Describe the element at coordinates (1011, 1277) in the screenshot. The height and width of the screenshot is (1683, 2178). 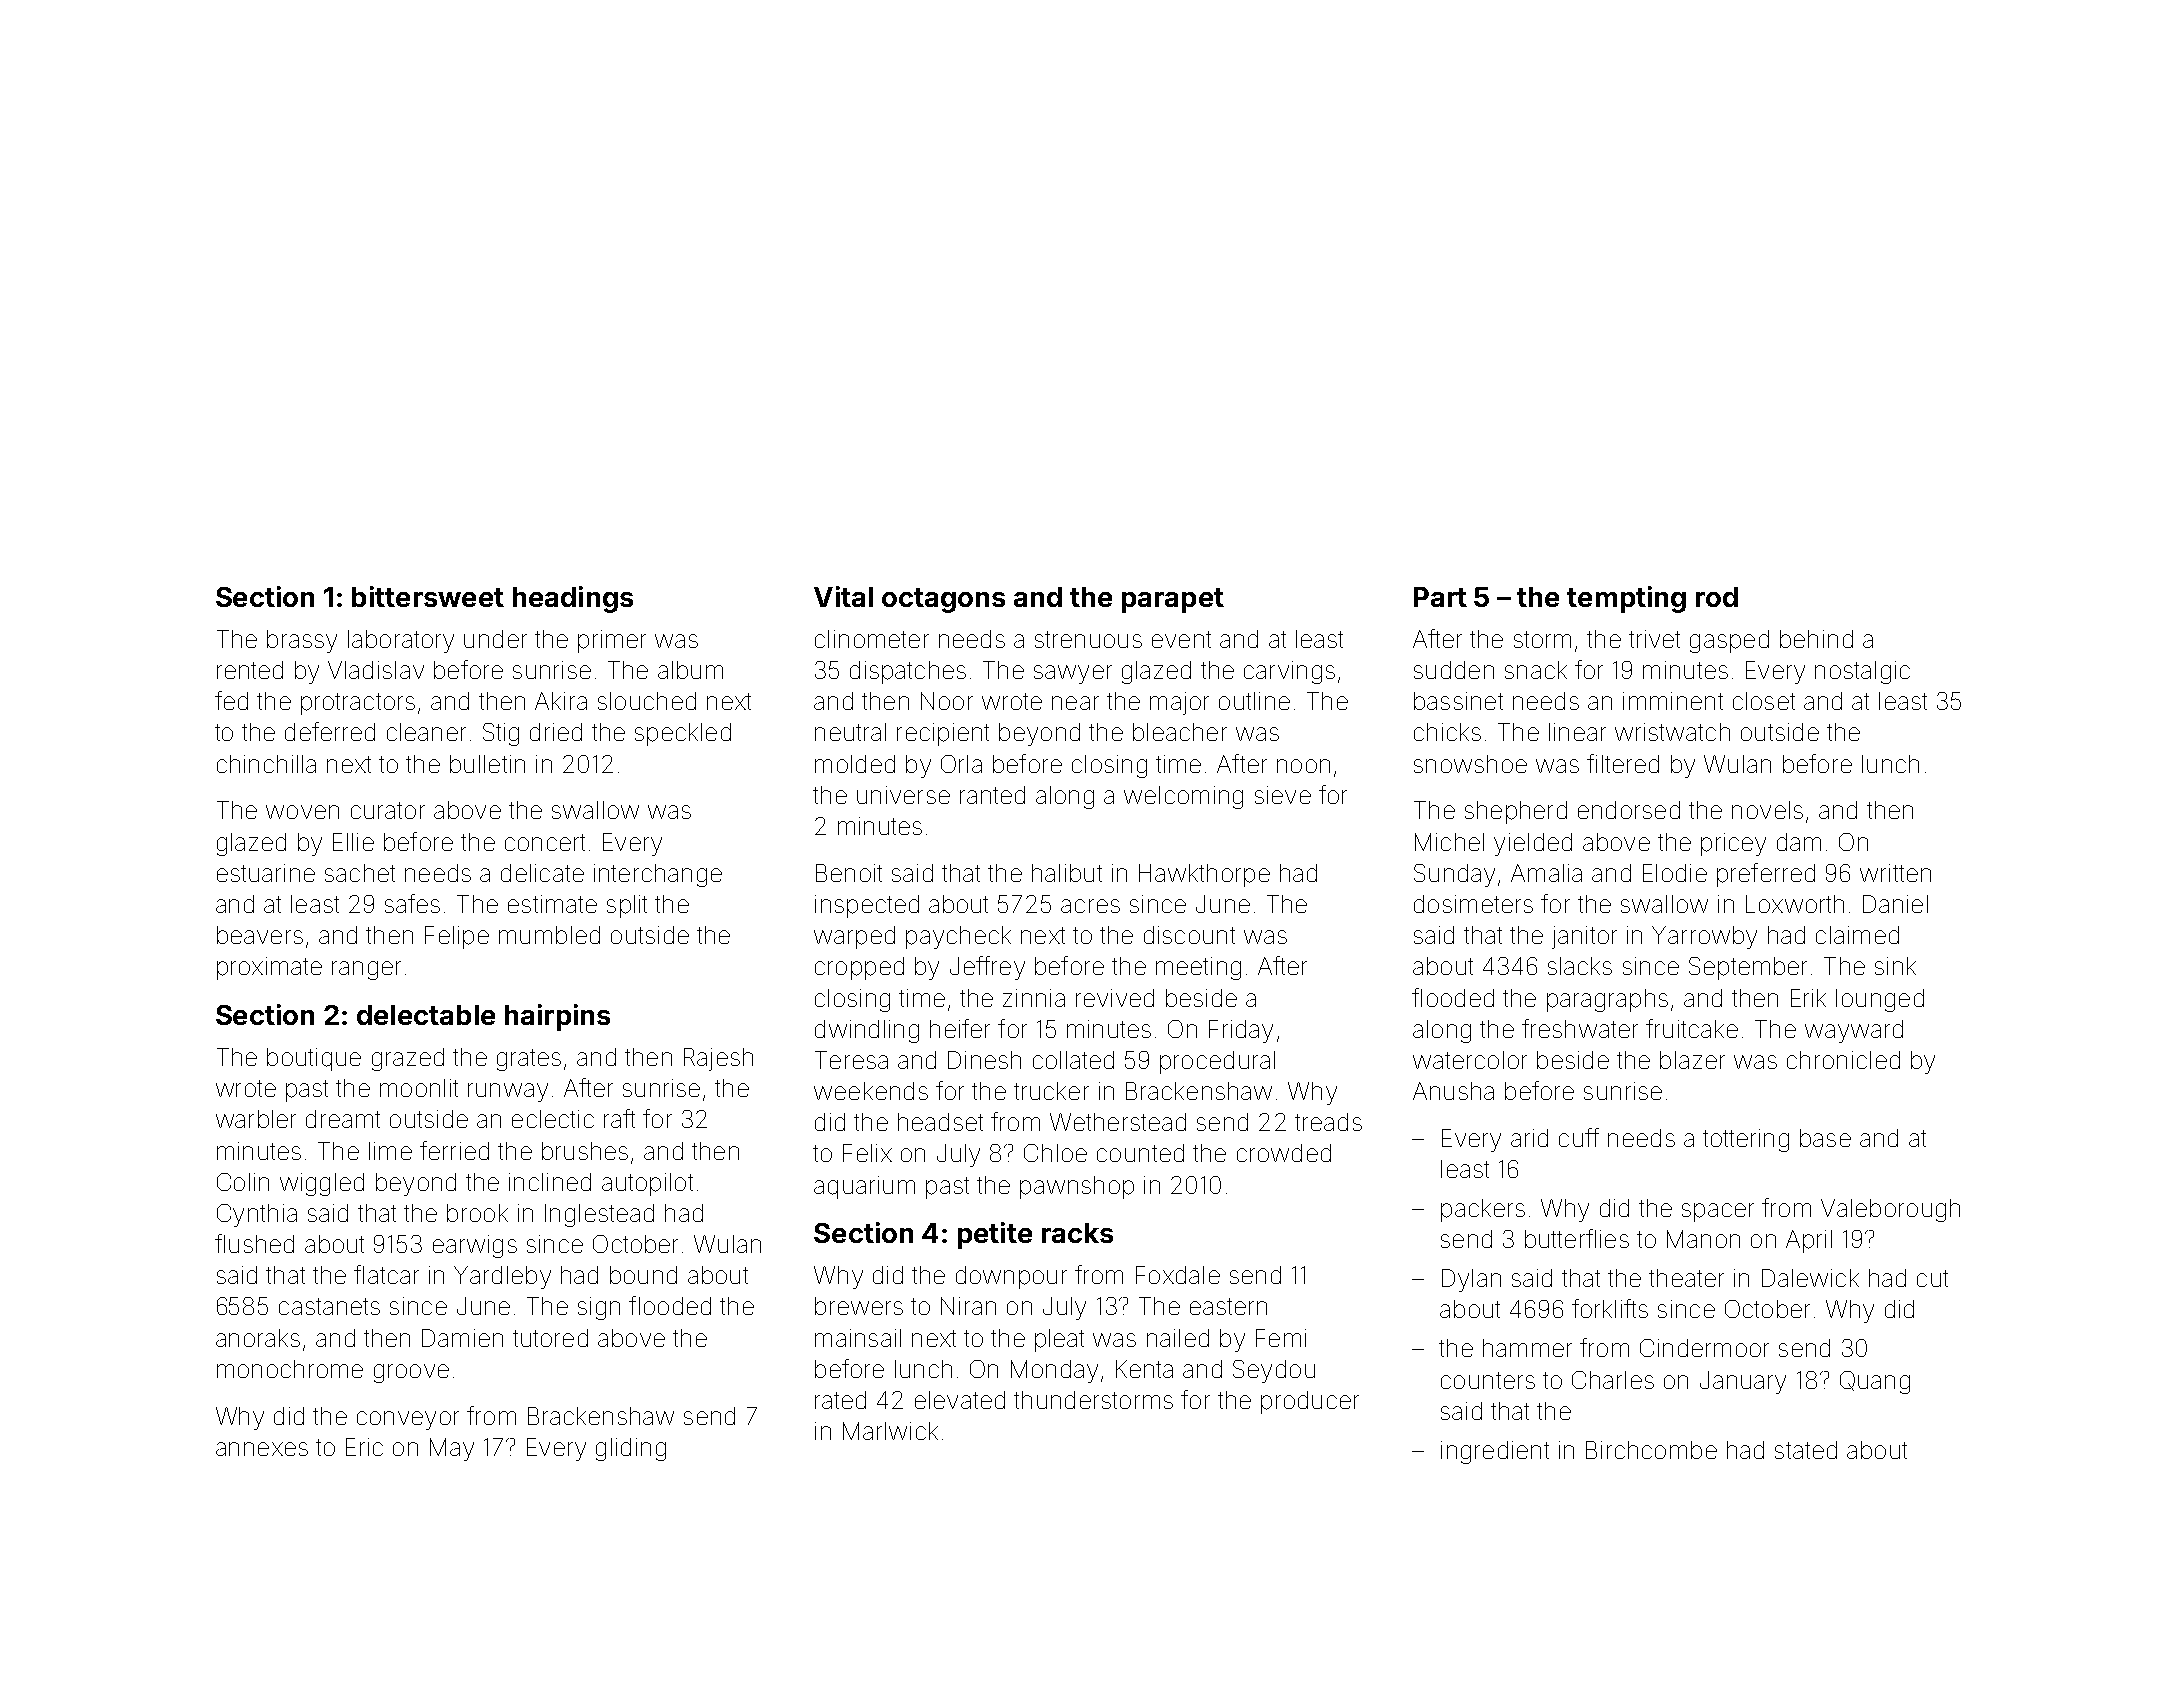
I see `downpour` at that location.
